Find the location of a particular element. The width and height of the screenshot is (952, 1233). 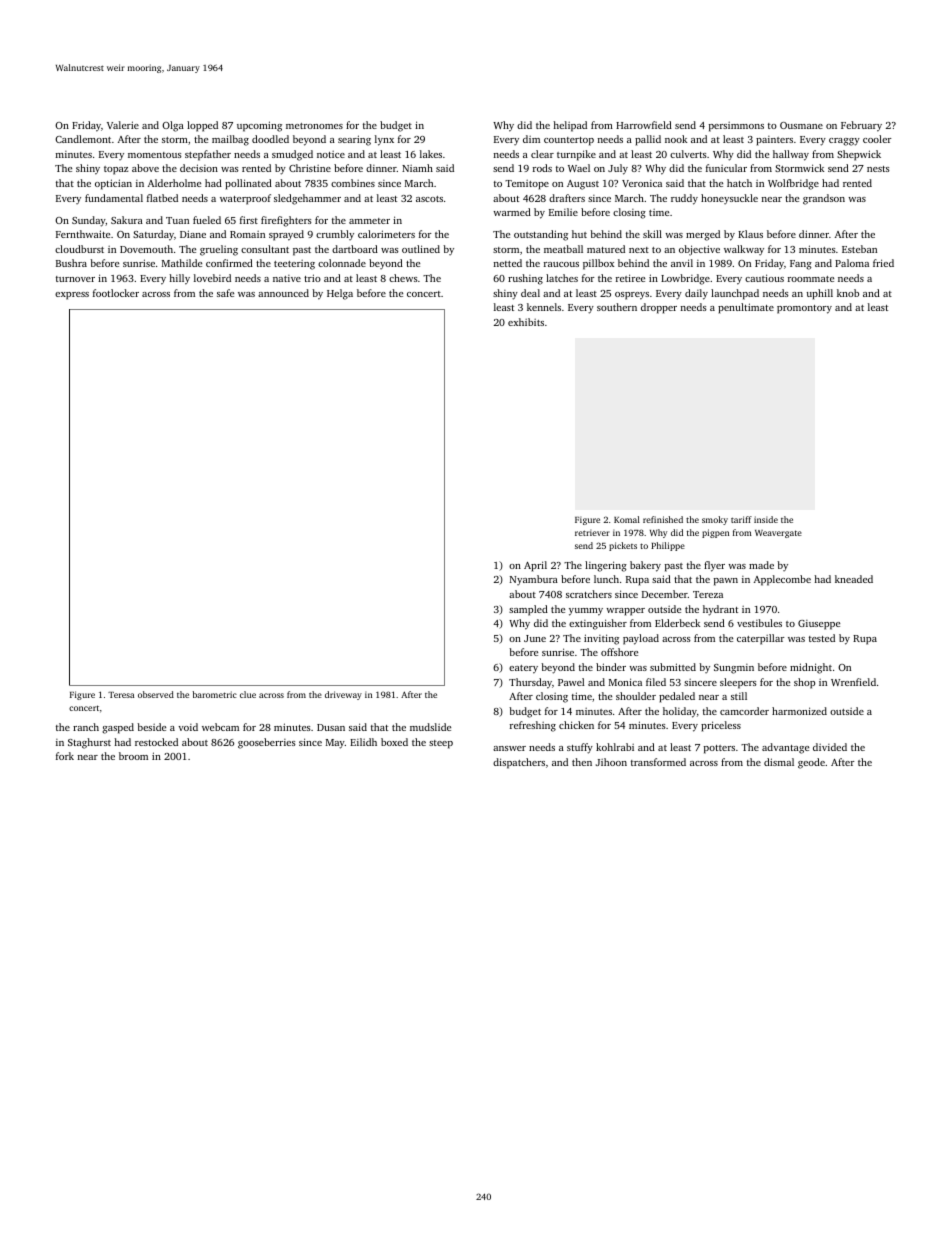

safe is located at coordinates (225, 293).
